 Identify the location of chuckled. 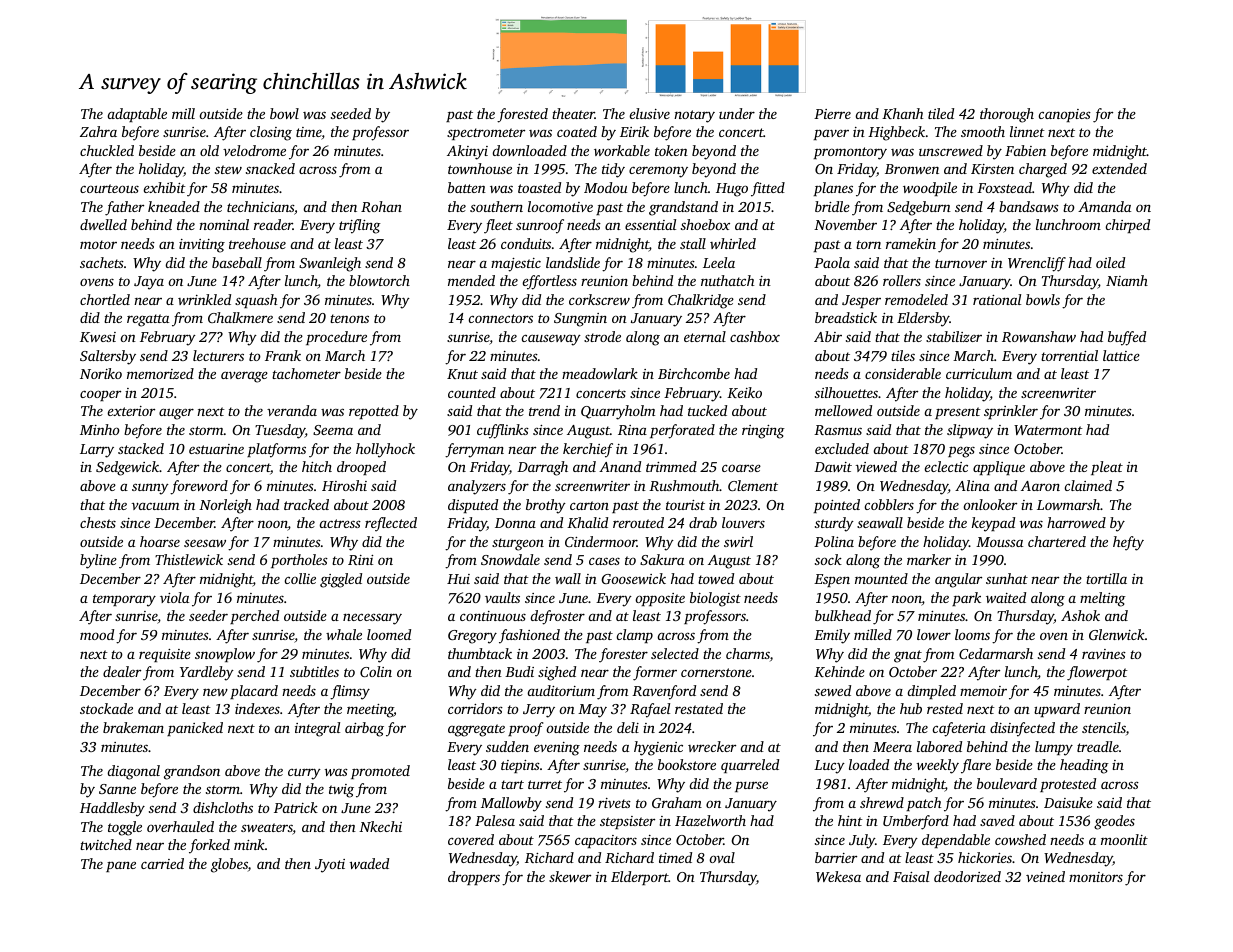
(107, 150).
